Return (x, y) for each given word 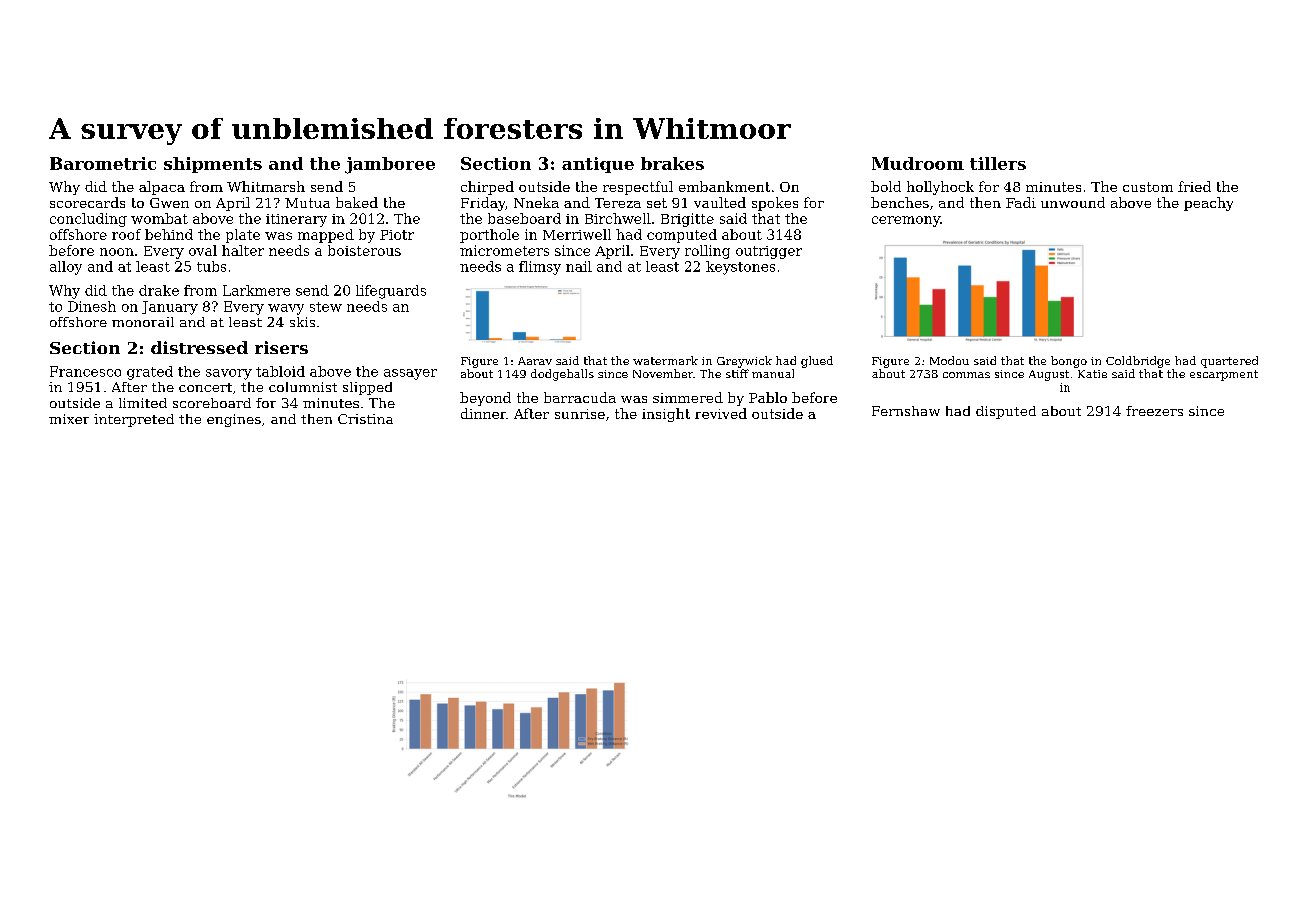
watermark (665, 360)
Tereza (618, 203)
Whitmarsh (266, 186)
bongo (1069, 362)
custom (1148, 187)
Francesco (85, 371)
